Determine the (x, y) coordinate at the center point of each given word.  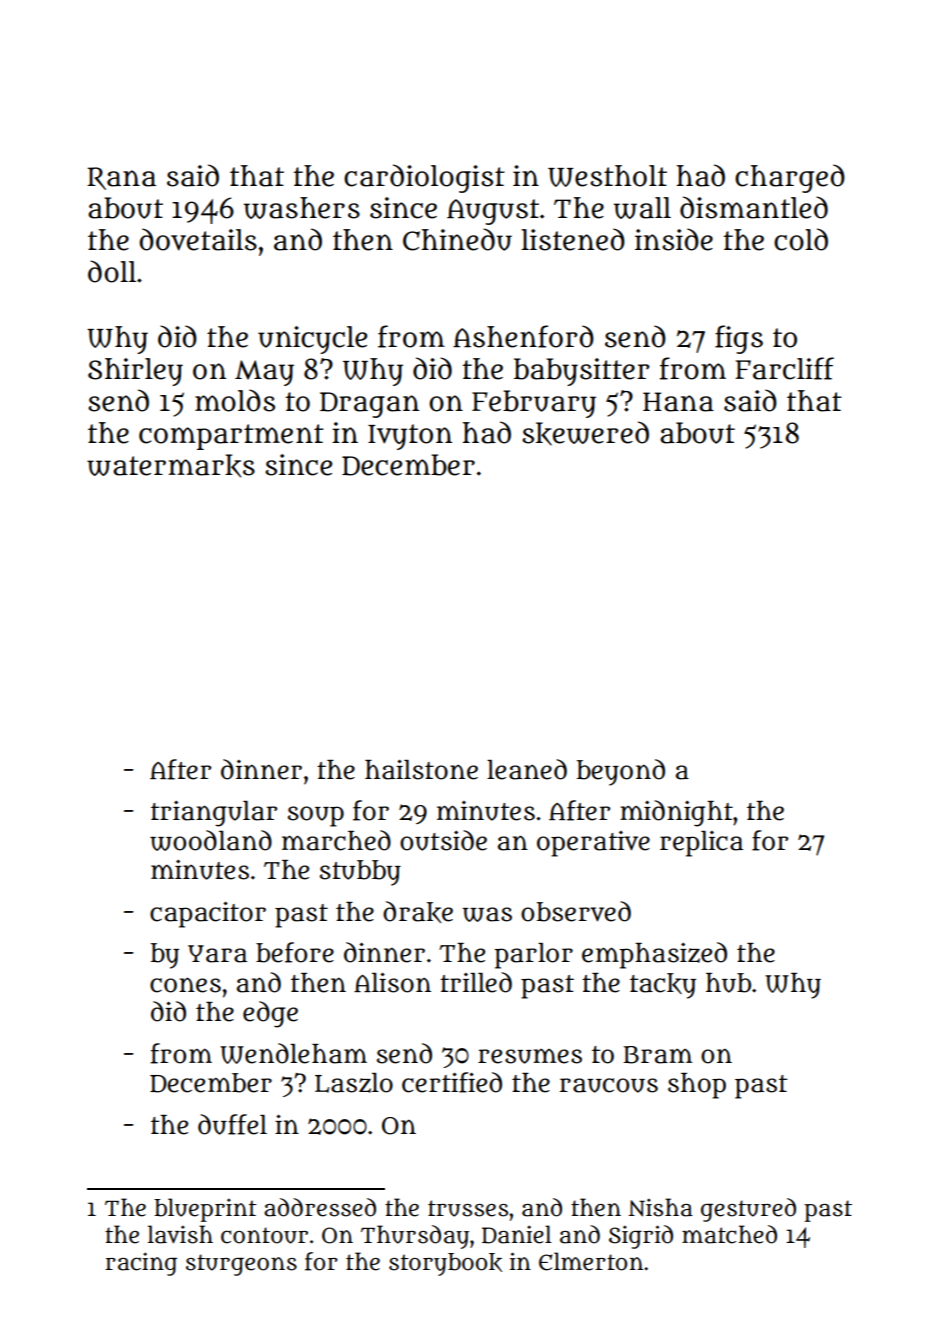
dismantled (754, 207)
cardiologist (424, 178)
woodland (211, 840)
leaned (527, 769)
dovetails (198, 239)
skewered (585, 433)
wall (642, 208)
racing (141, 1264)
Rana (121, 178)
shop (697, 1086)
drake (418, 912)
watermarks (171, 466)
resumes (530, 1056)
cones (185, 985)
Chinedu (457, 239)
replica (701, 844)
